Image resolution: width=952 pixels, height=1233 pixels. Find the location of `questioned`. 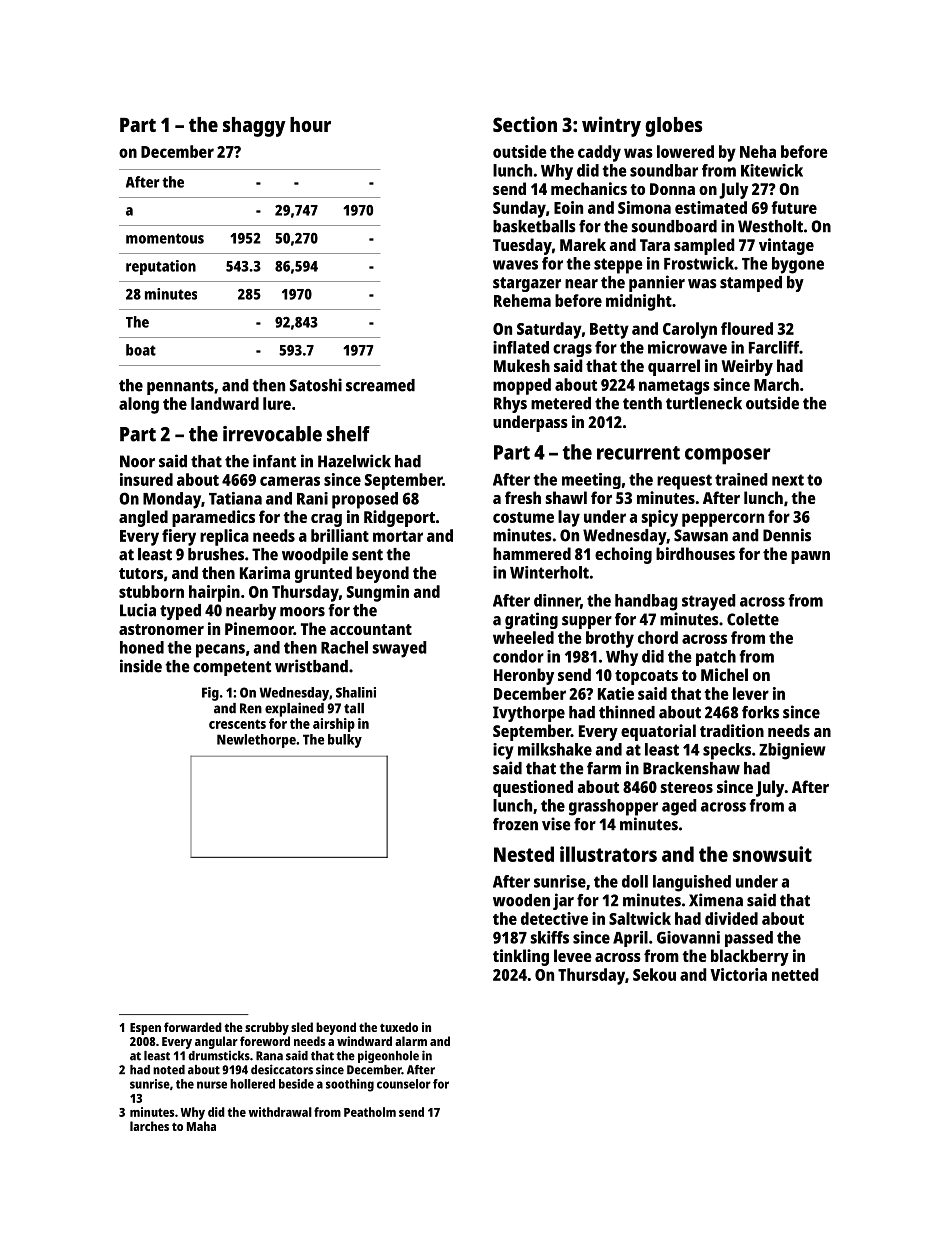

questioned is located at coordinates (533, 788).
